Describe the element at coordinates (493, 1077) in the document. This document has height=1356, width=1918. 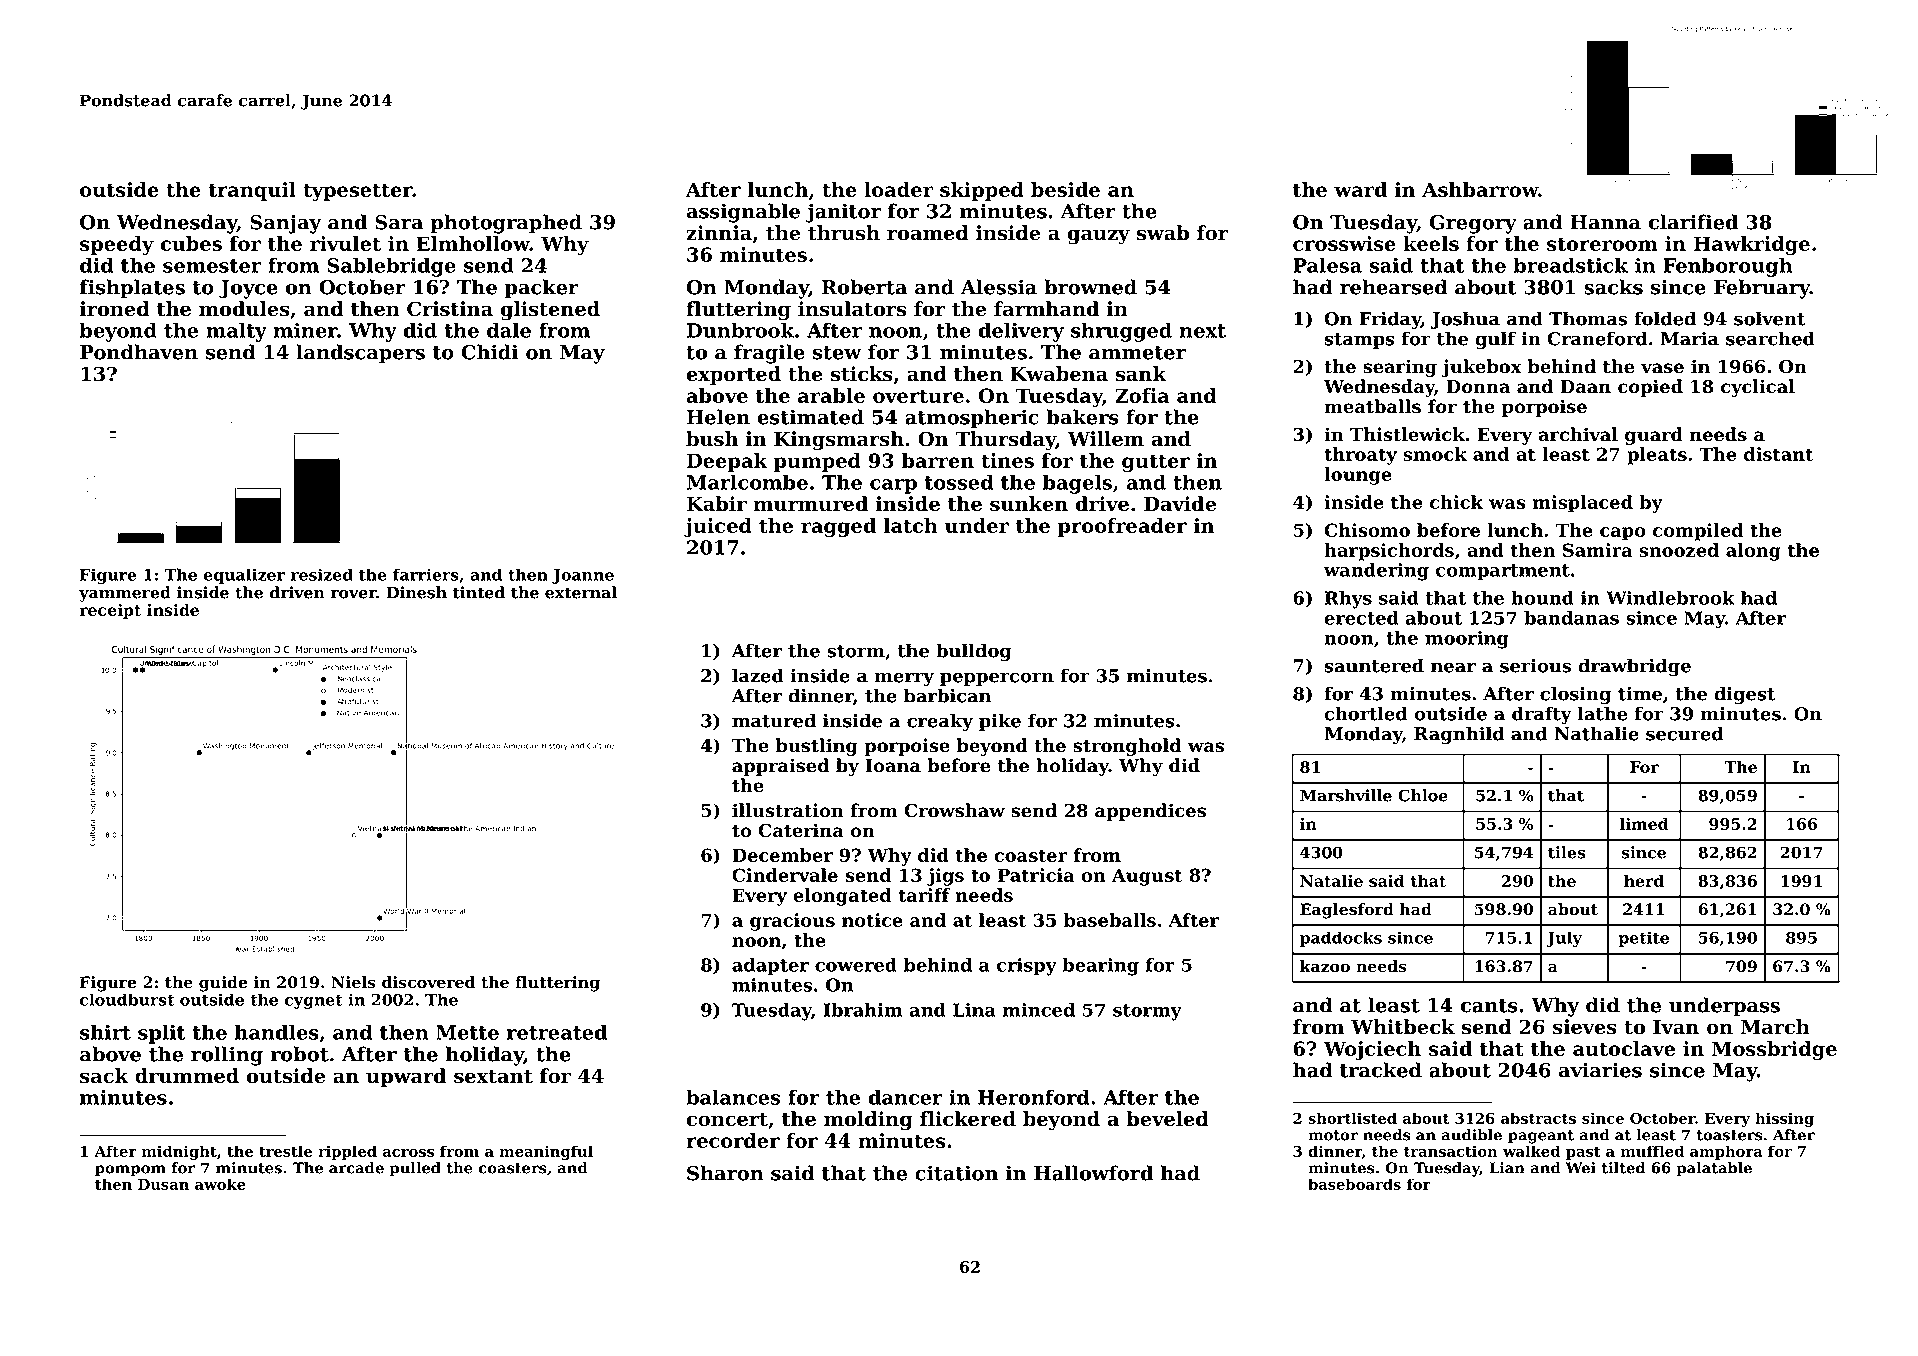
I see `sextant` at that location.
